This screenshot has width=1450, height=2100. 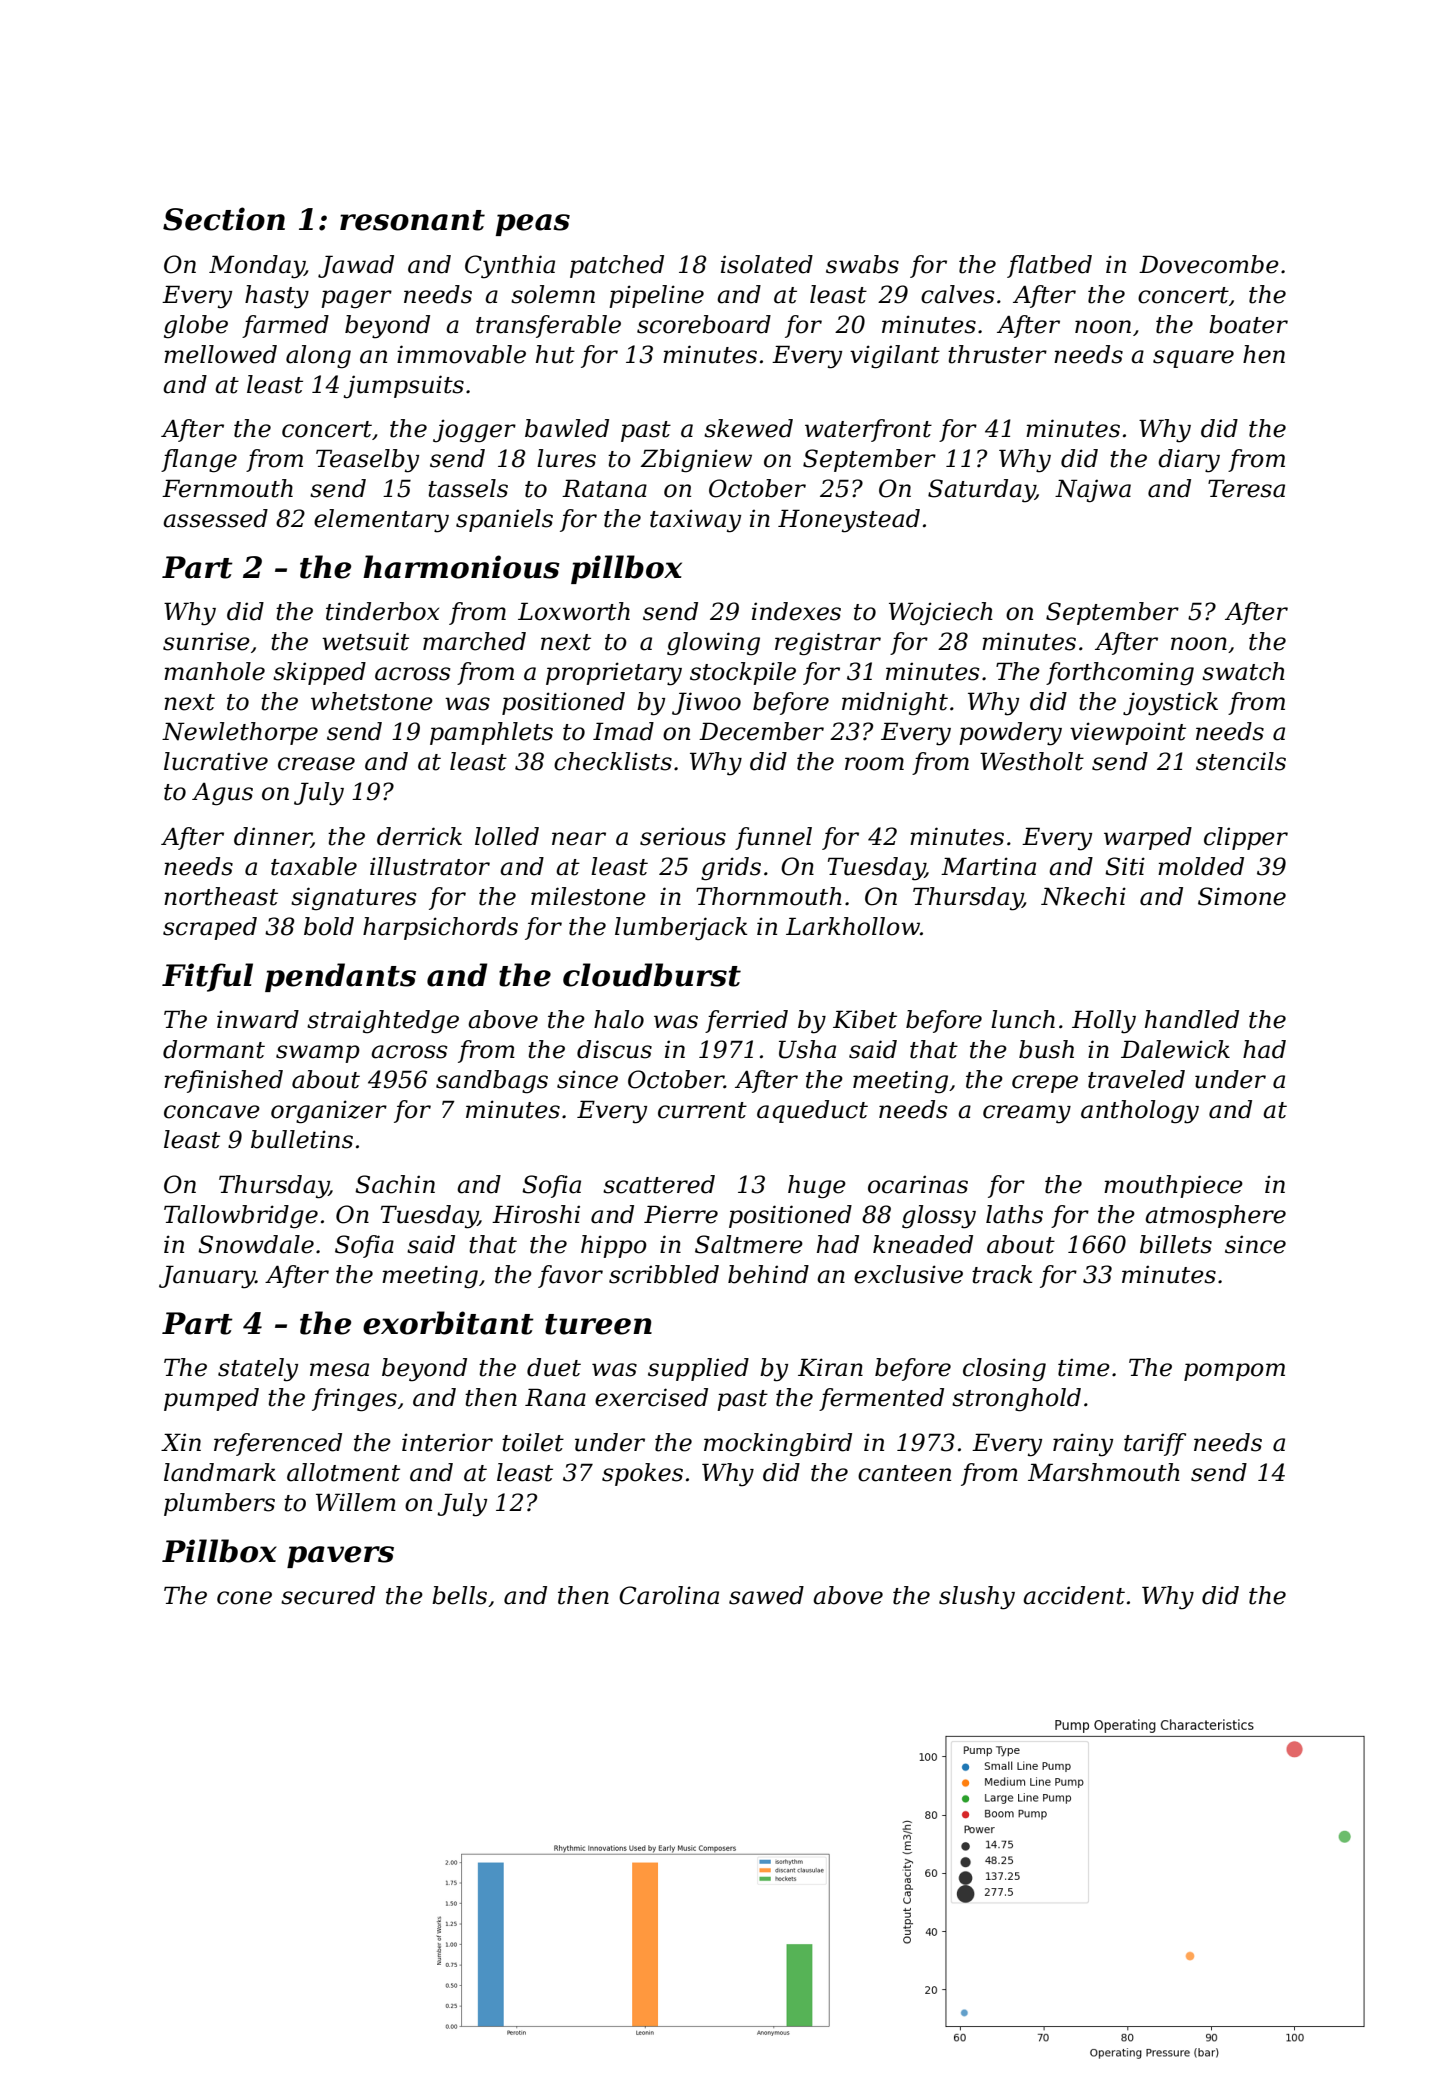 I want to click on lunch, so click(x=1023, y=1019).
